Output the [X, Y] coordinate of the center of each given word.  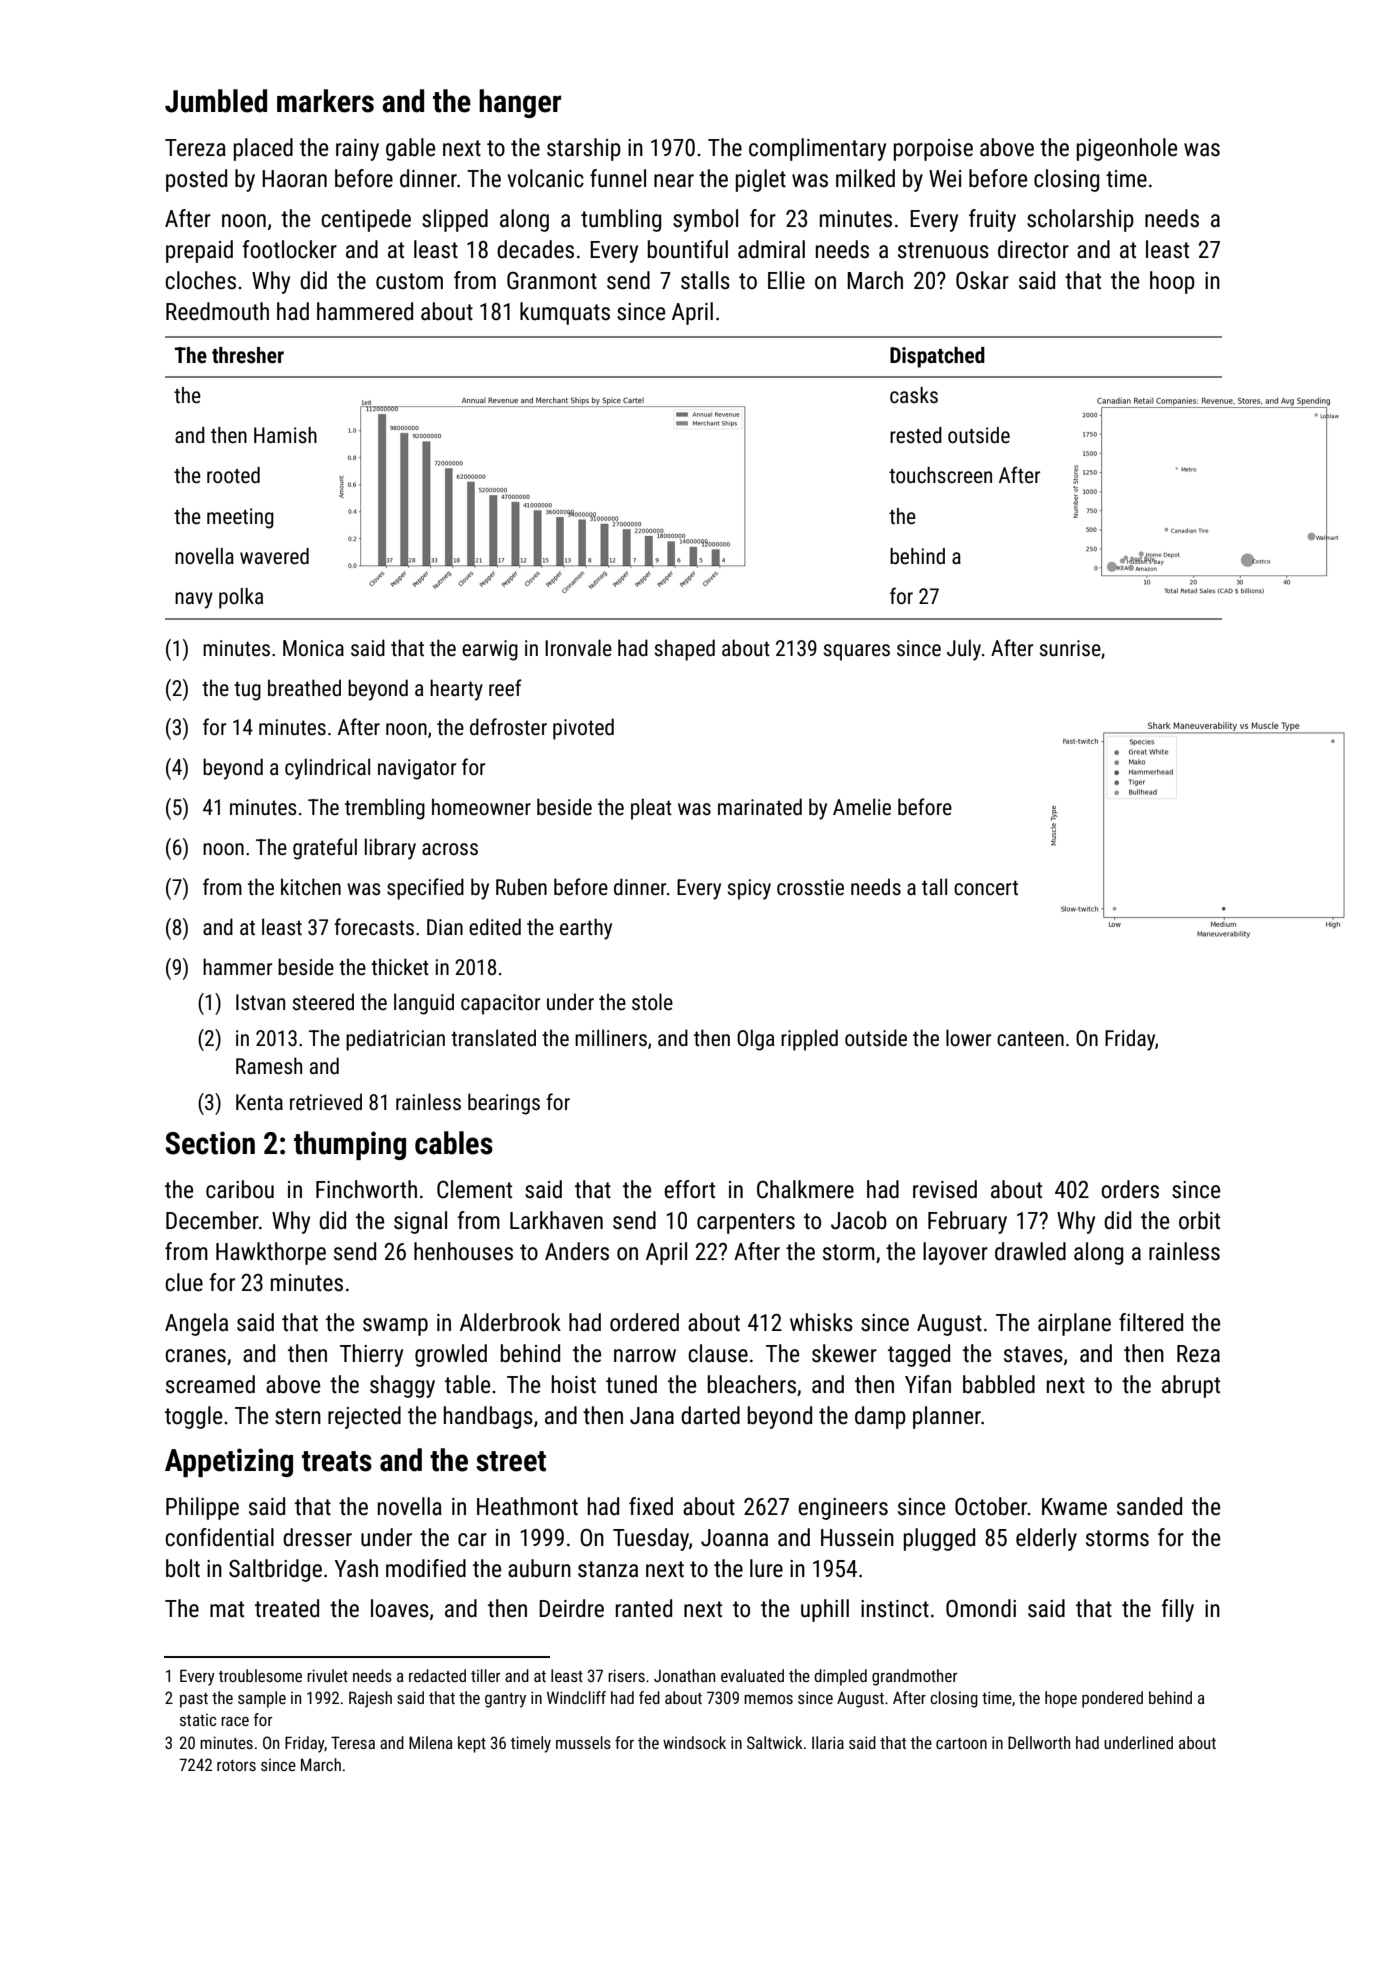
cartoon [961, 1743]
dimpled [840, 1677]
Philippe [202, 1508]
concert [986, 888]
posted [196, 180]
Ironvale [578, 648]
